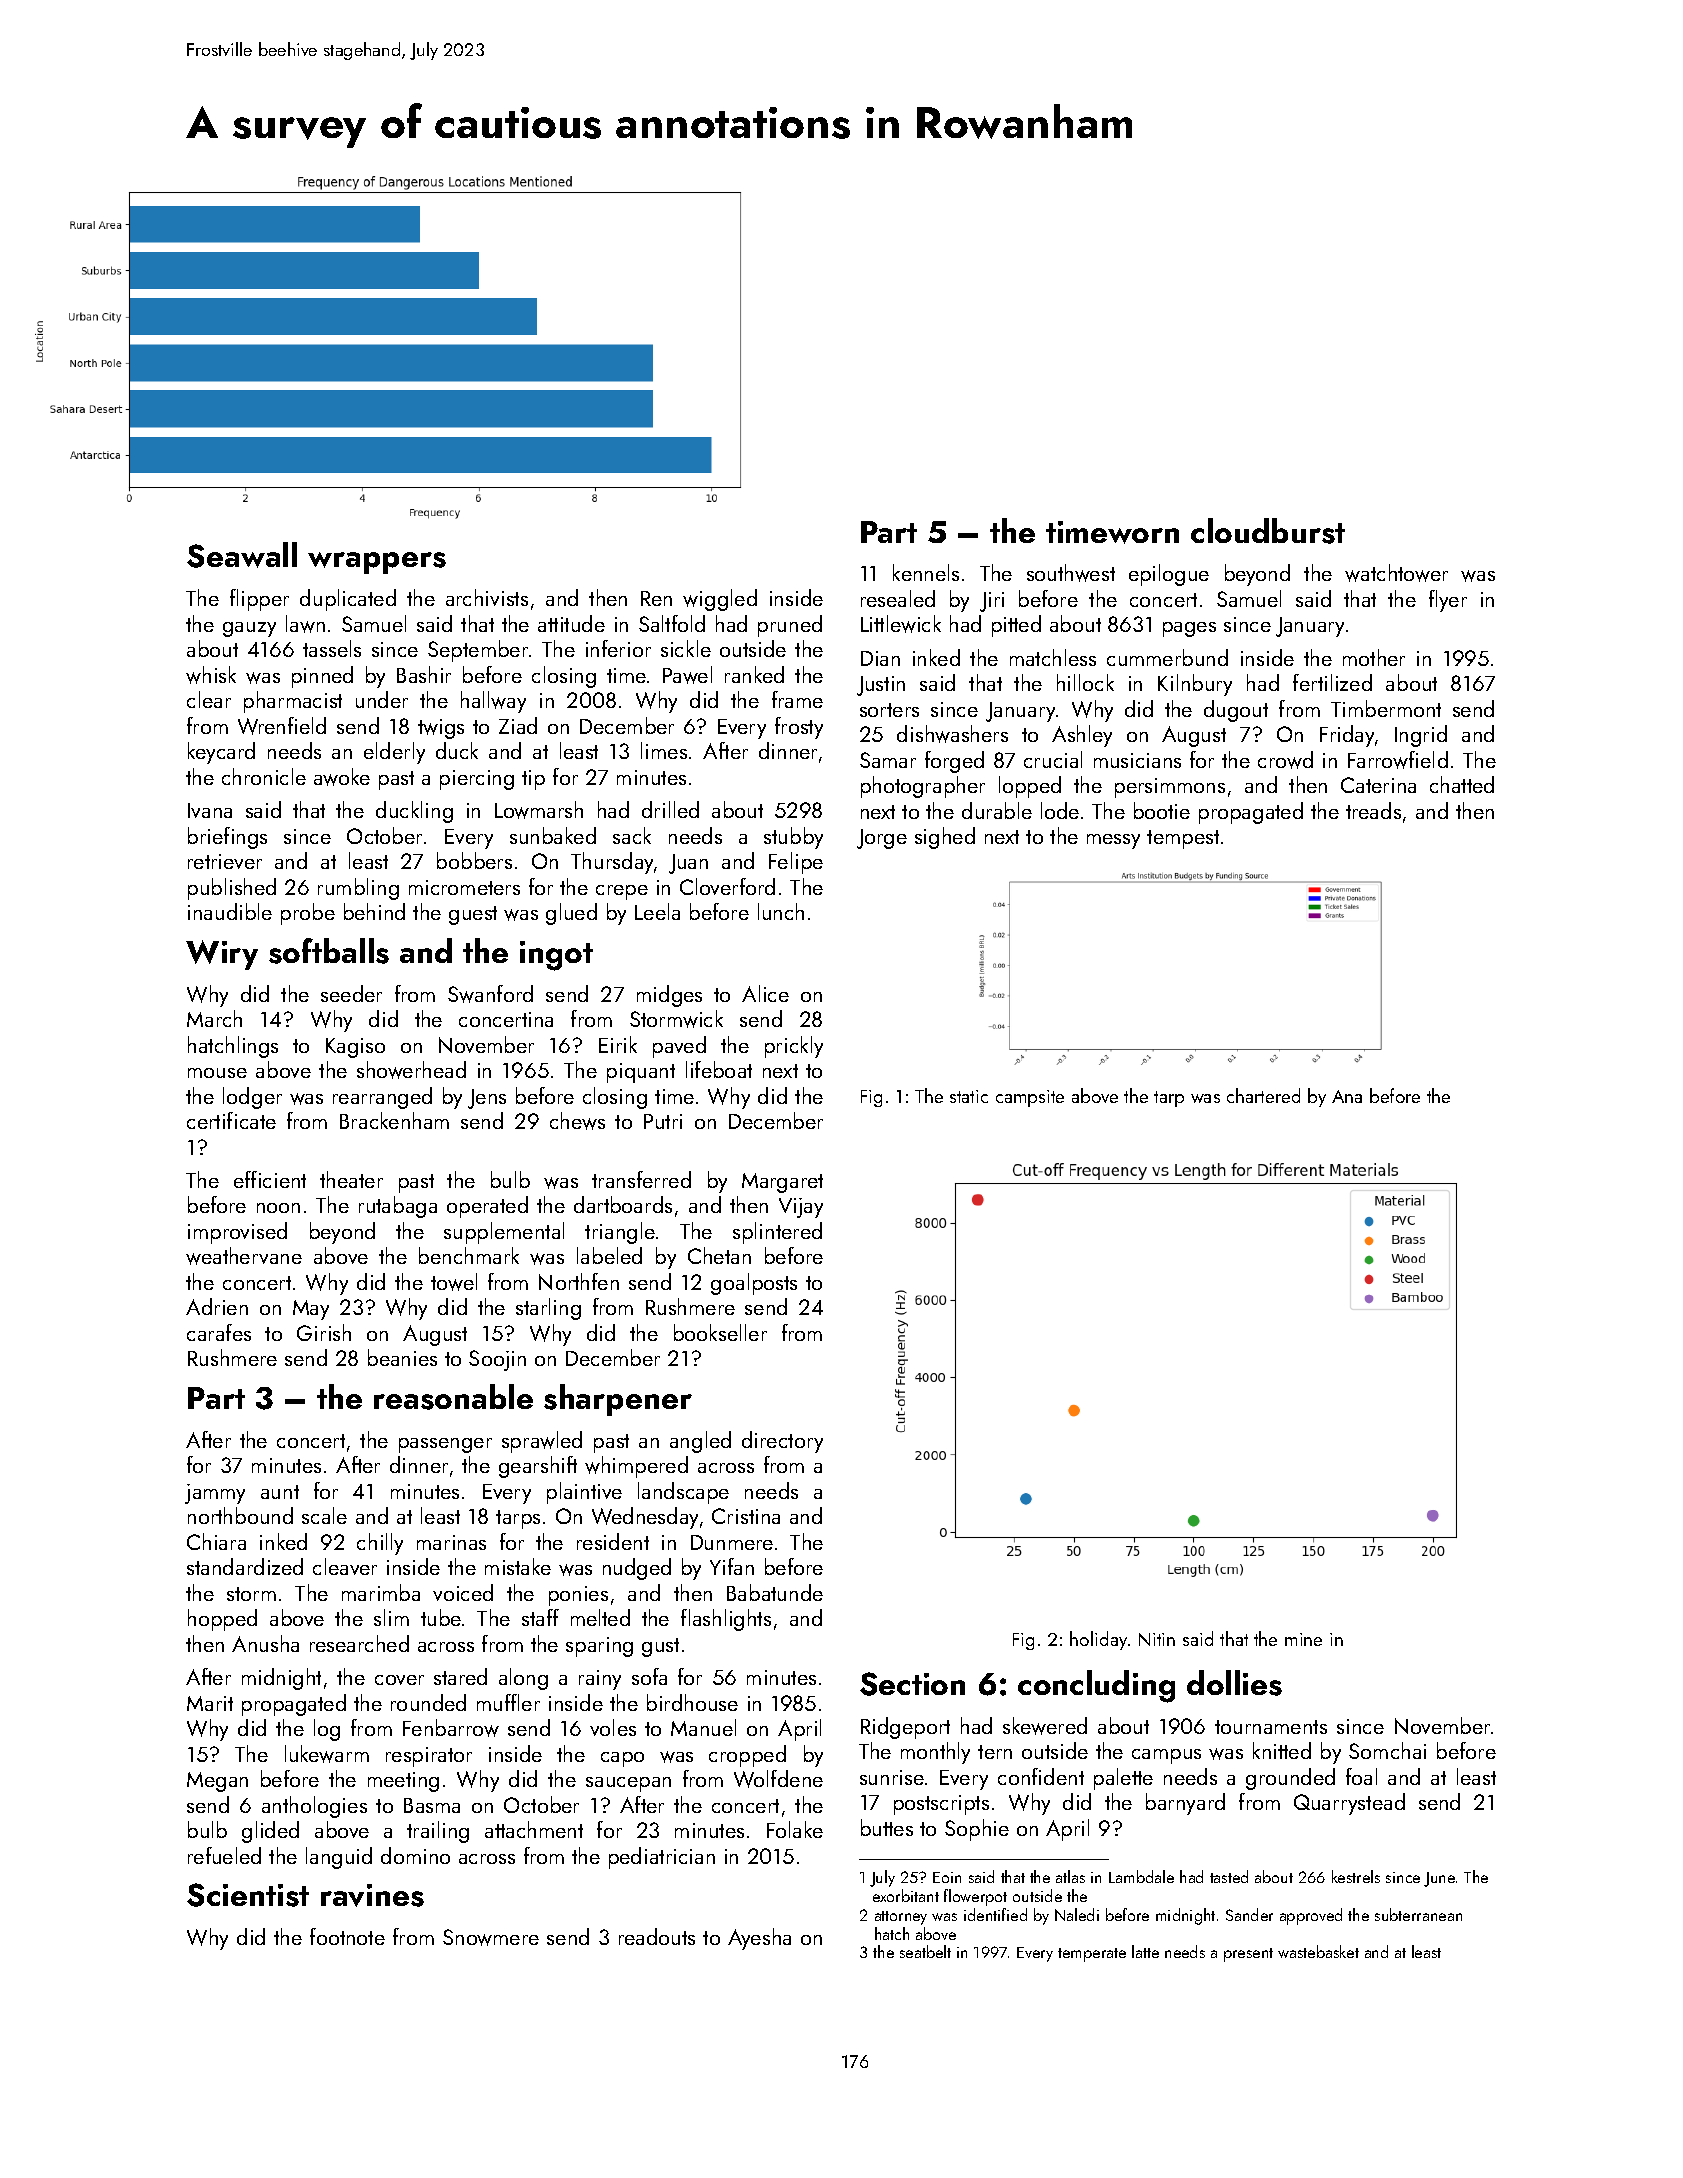 Image resolution: width=1683 pixels, height=2178 pixels. I want to click on Putri, so click(663, 1121).
